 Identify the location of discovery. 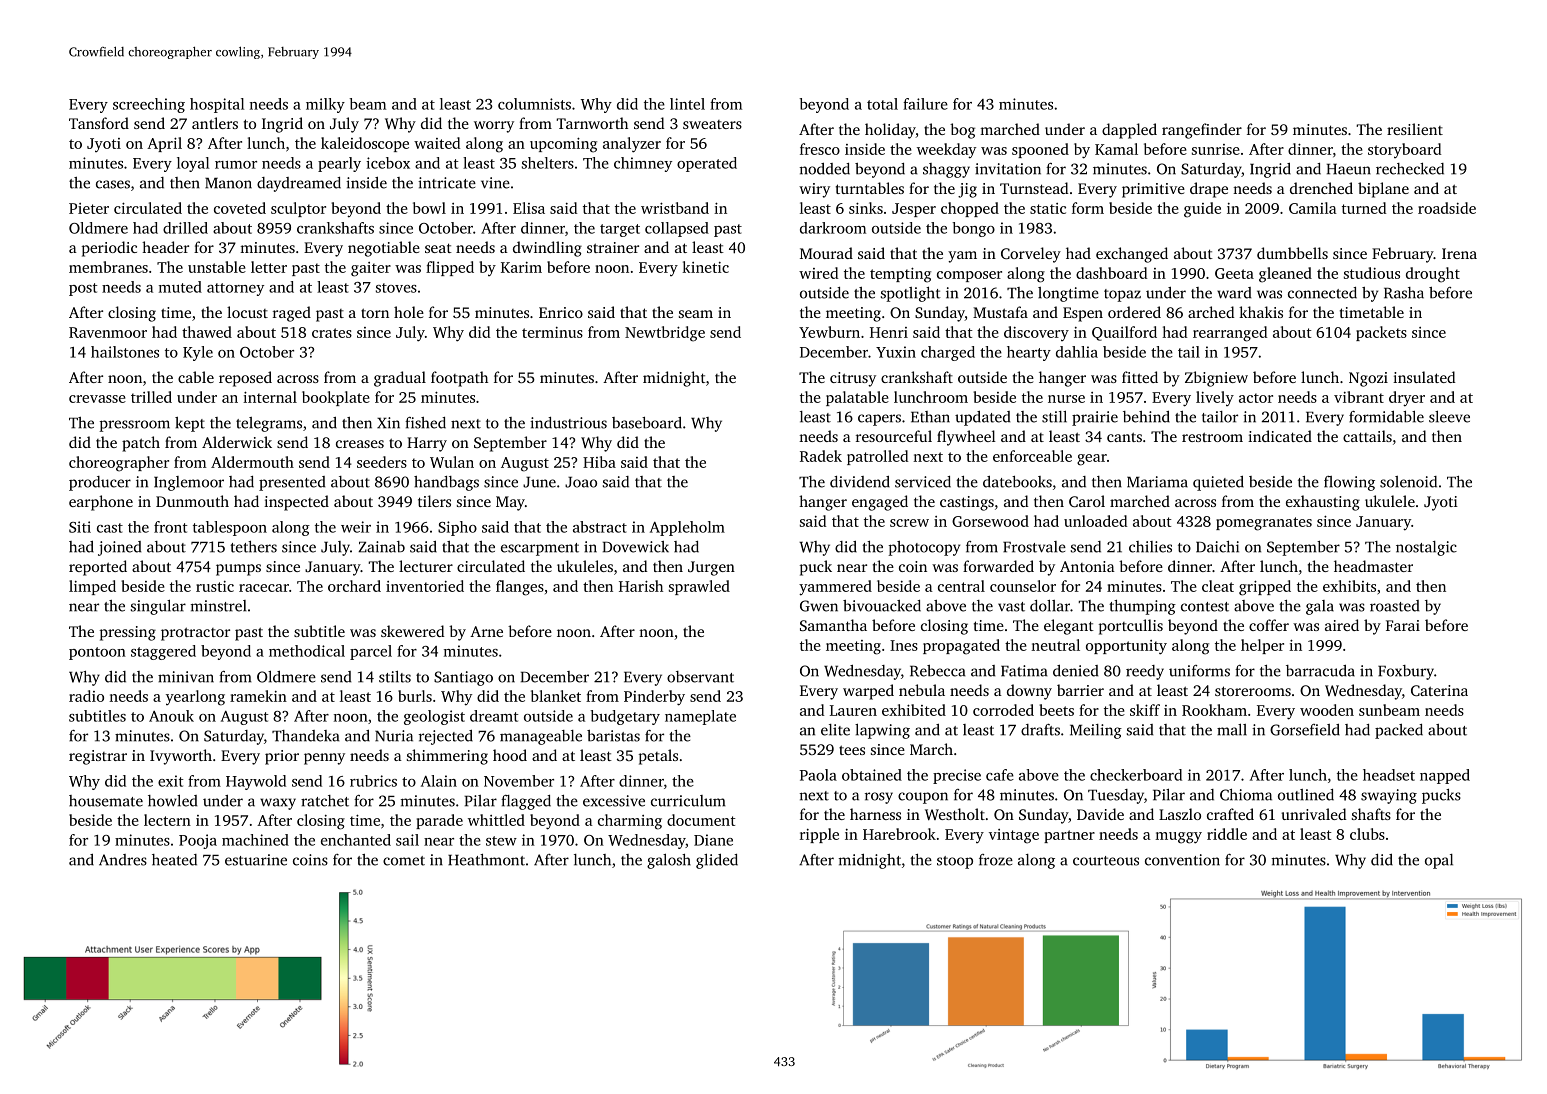
(1036, 333).
